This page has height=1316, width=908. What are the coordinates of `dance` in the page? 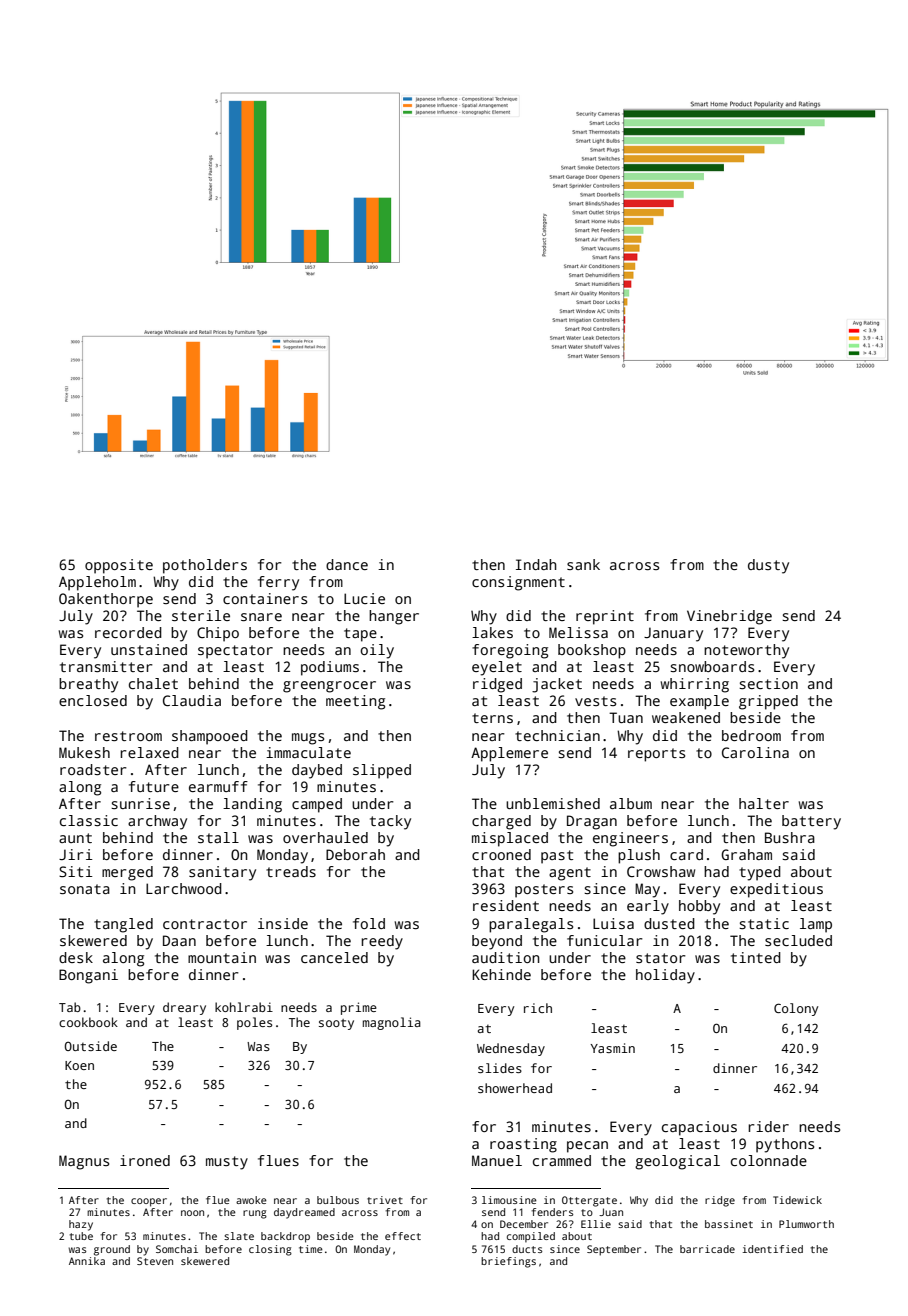 It's located at (347, 564).
